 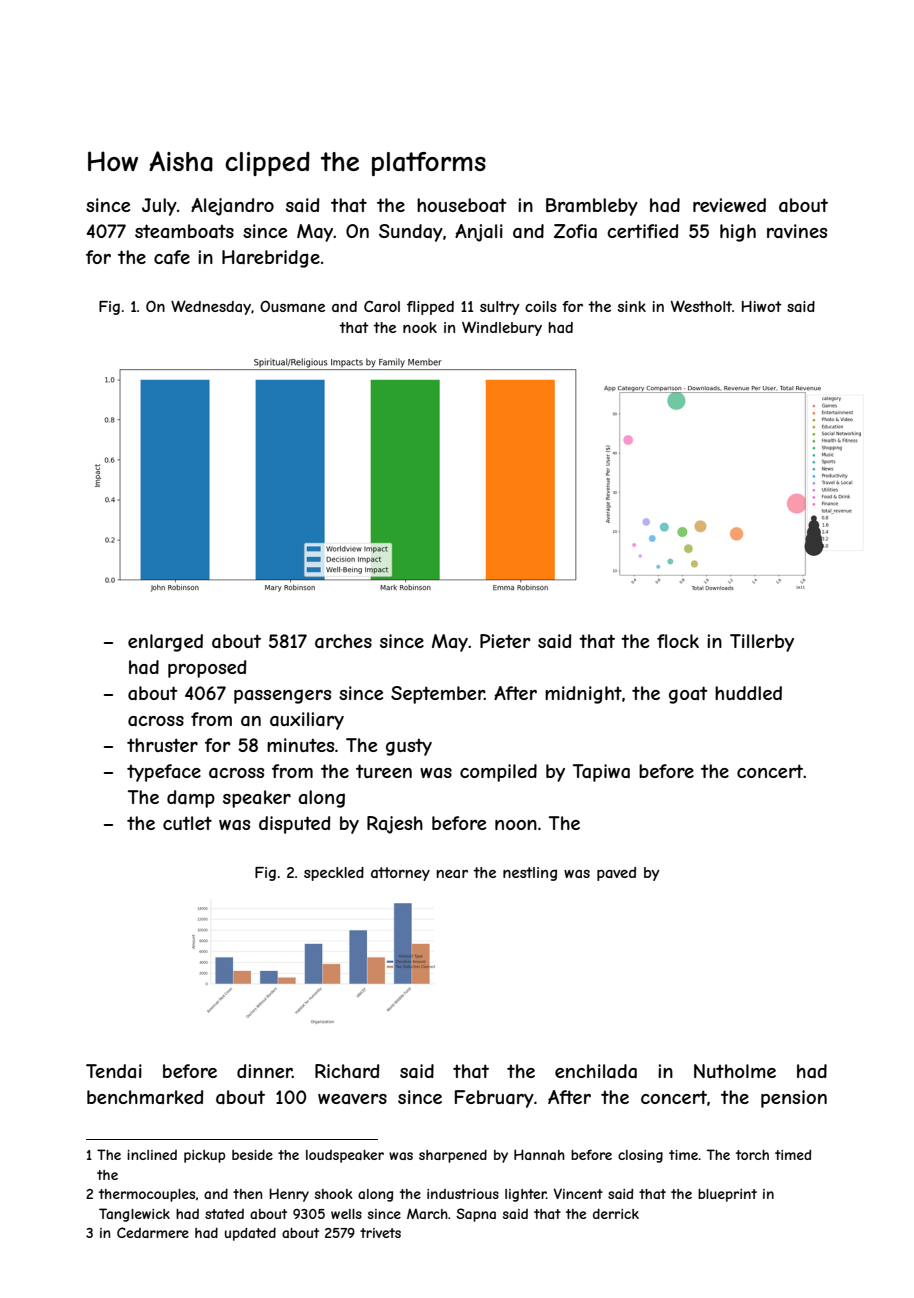 What do you see at coordinates (462, 205) in the document?
I see `houseboat` at bounding box center [462, 205].
